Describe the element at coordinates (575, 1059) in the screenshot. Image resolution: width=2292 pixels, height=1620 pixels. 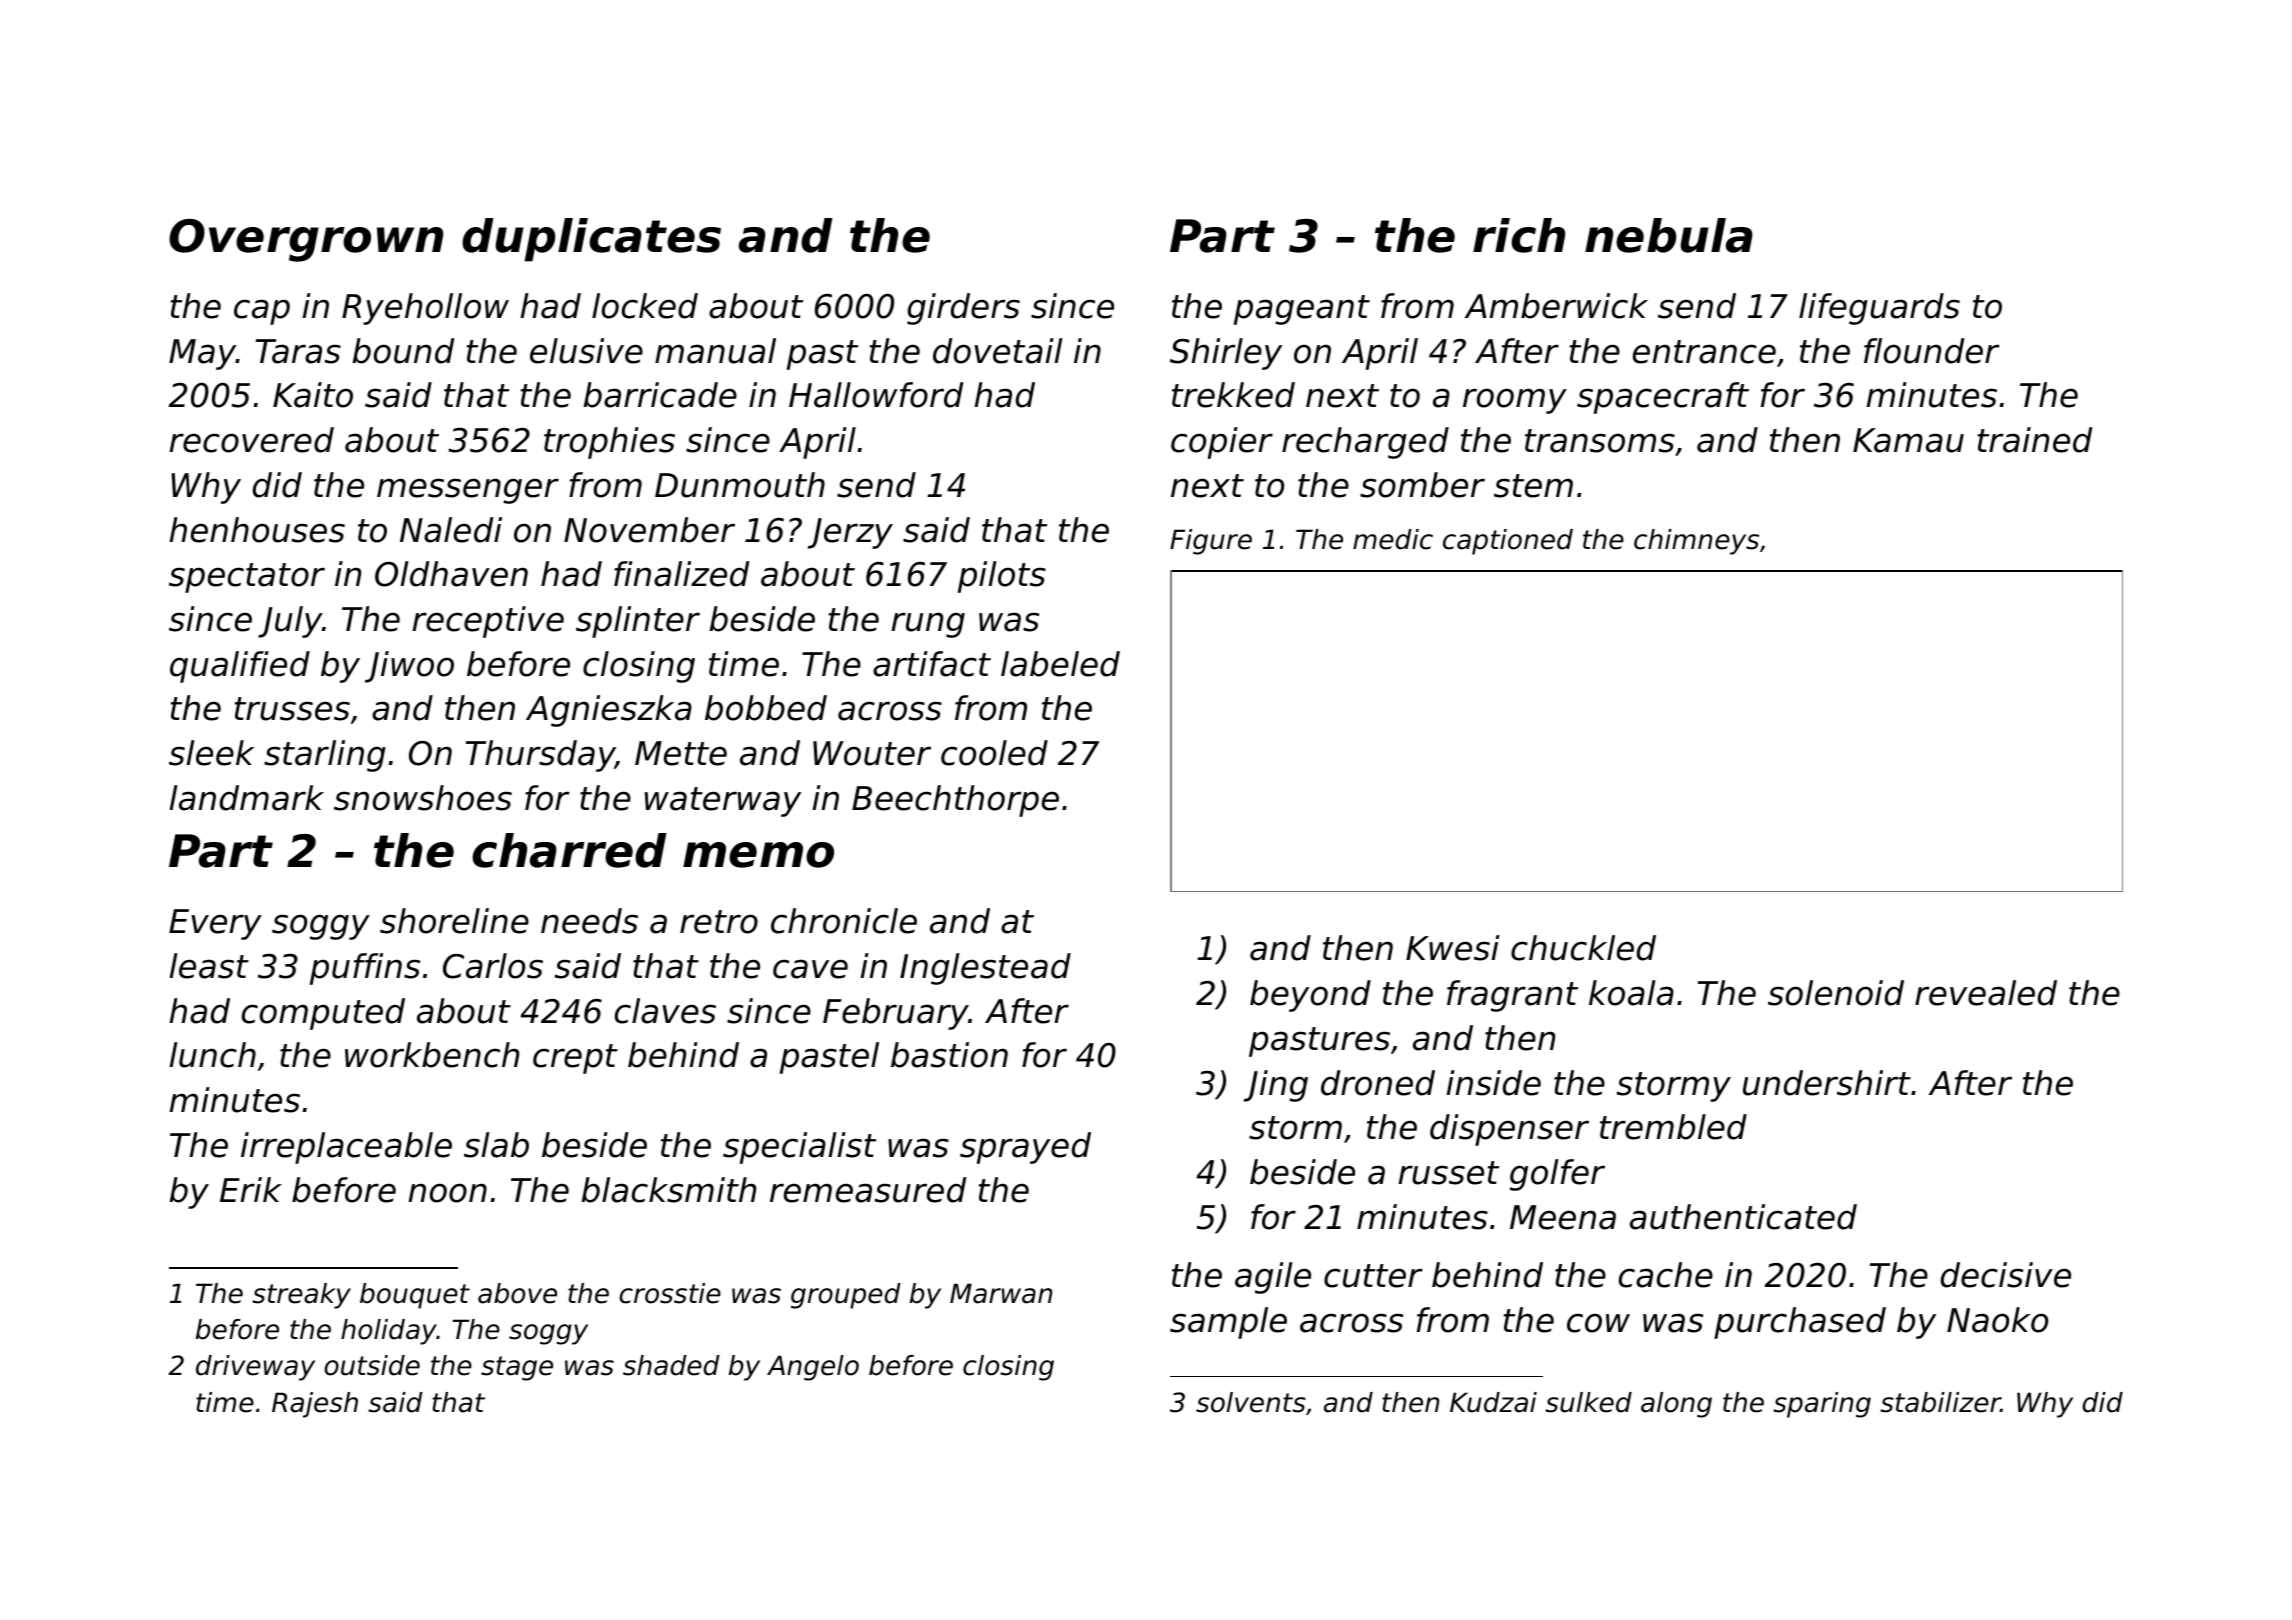
I see `crept` at that location.
